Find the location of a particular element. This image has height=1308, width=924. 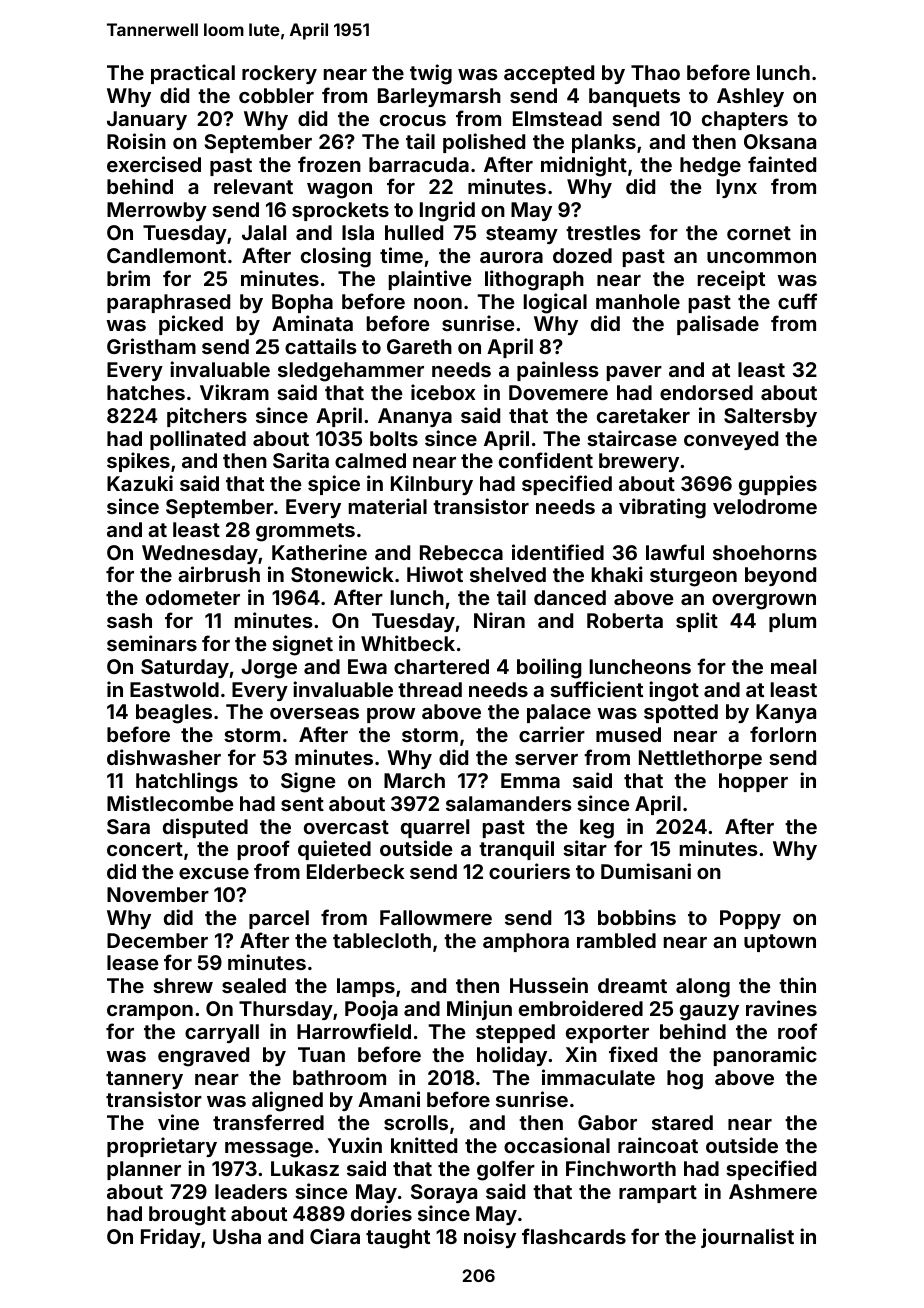

Thursday is located at coordinates (286, 1010).
